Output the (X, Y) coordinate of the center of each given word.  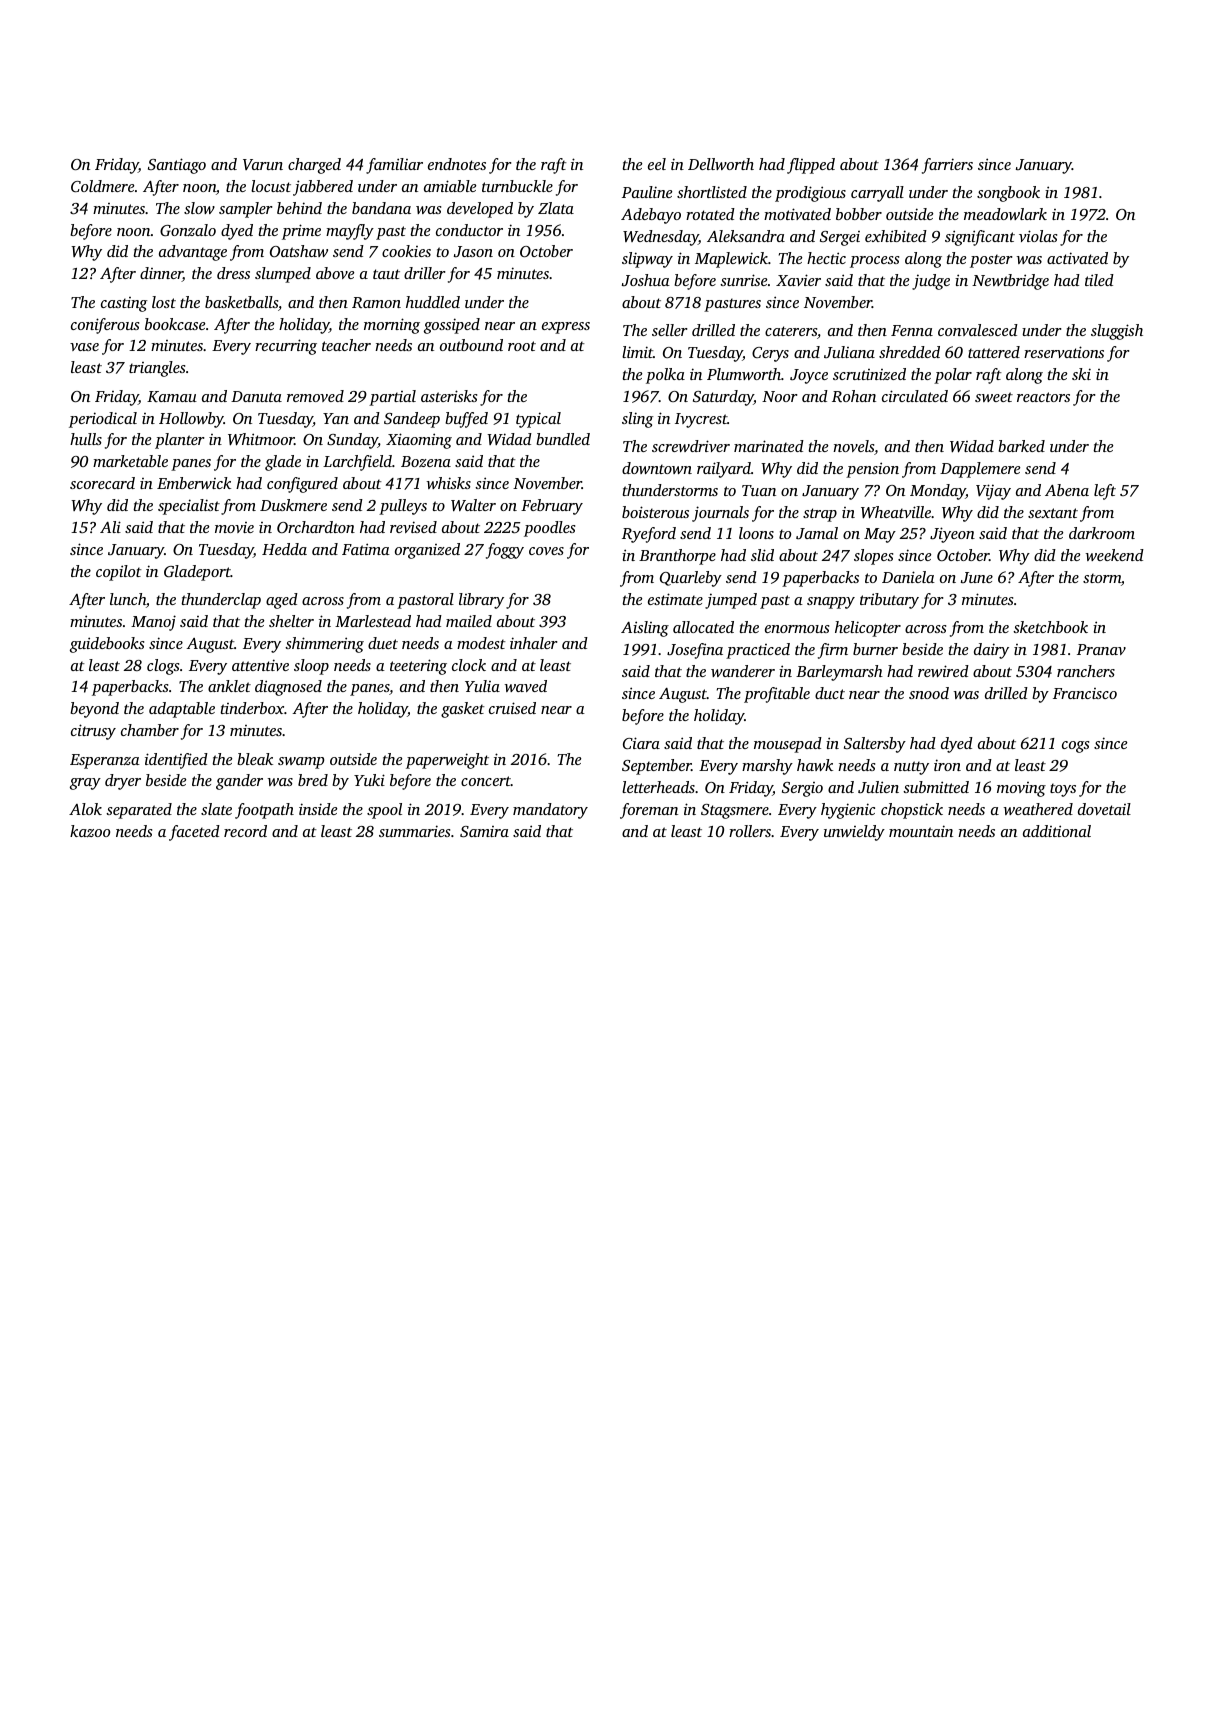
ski (1081, 374)
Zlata (556, 208)
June (977, 577)
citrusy (93, 732)
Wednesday (661, 238)
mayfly (350, 232)
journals (720, 514)
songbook (1008, 194)
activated (1077, 258)
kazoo (90, 831)
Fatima (366, 549)
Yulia (482, 686)
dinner (161, 274)
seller (669, 330)
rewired (943, 671)
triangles (157, 369)
